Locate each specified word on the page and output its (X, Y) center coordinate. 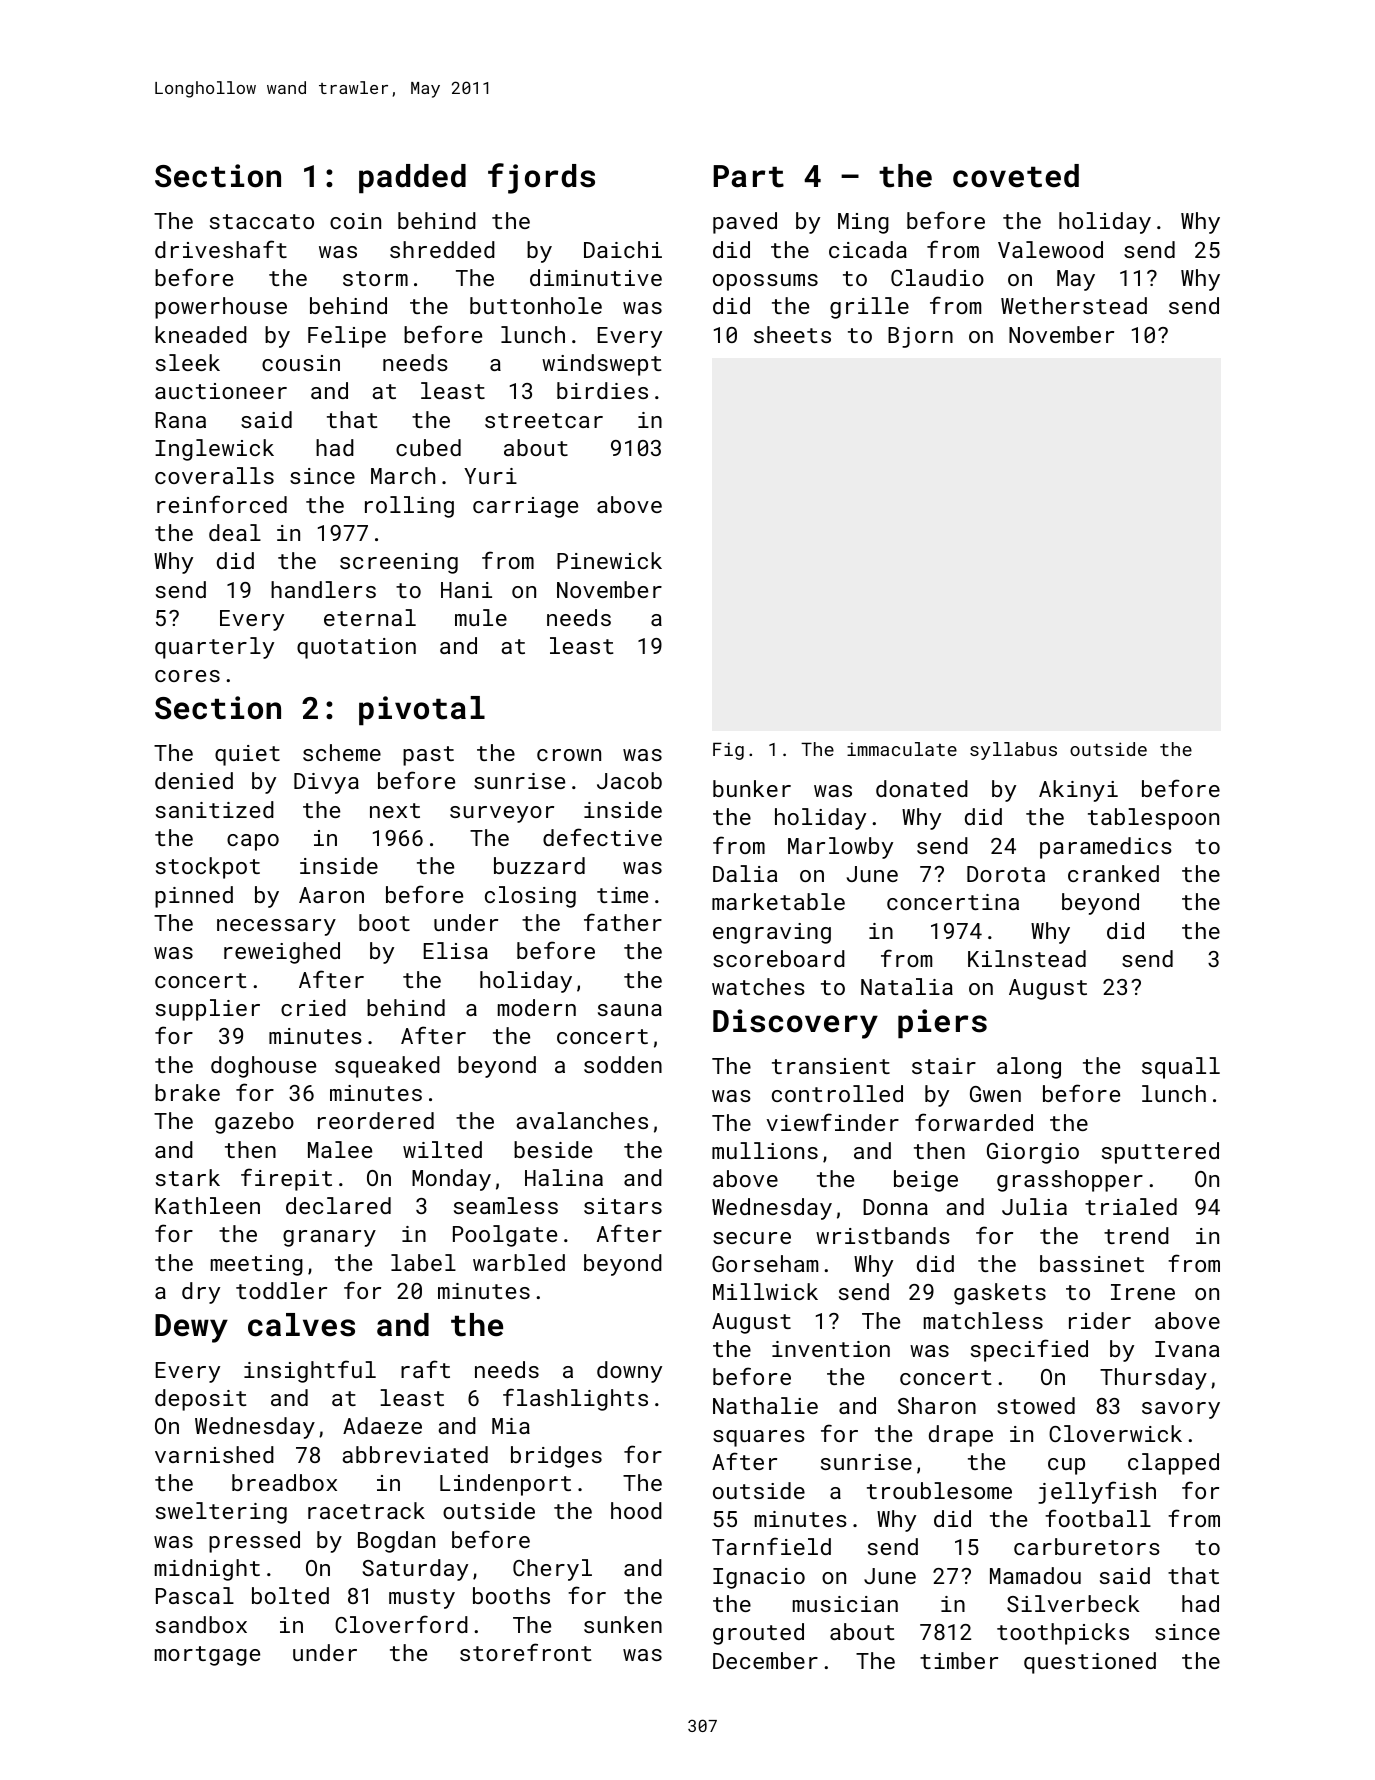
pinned (194, 897)
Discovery (795, 1024)
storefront (526, 1652)
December (765, 1660)
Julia (1034, 1206)
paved (745, 223)
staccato (262, 221)
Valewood (1050, 249)
